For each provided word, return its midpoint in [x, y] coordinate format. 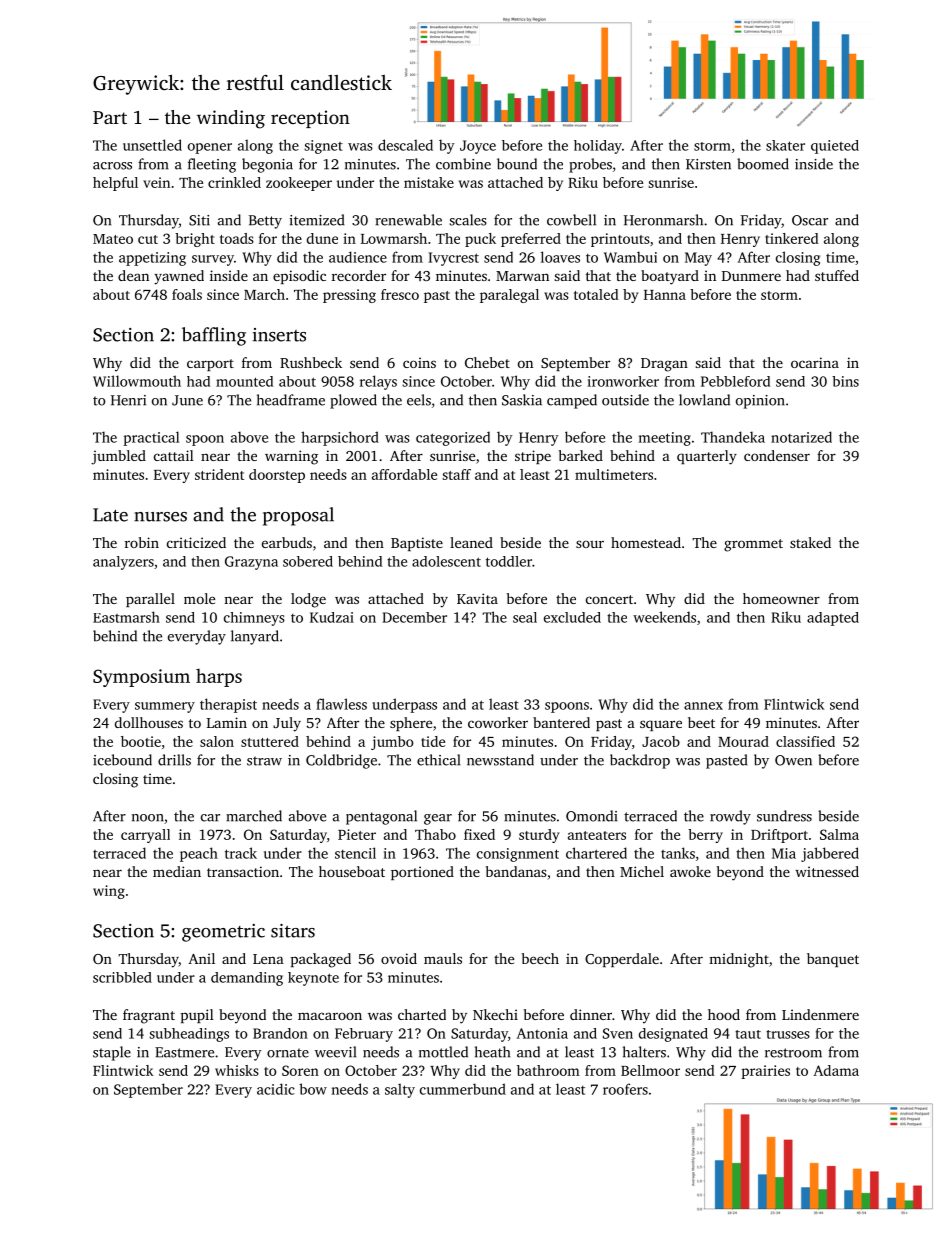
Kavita [477, 598]
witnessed [827, 871]
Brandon [280, 1033]
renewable [408, 220]
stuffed [837, 275]
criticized [196, 542]
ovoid [399, 958]
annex [703, 706]
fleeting [212, 165]
